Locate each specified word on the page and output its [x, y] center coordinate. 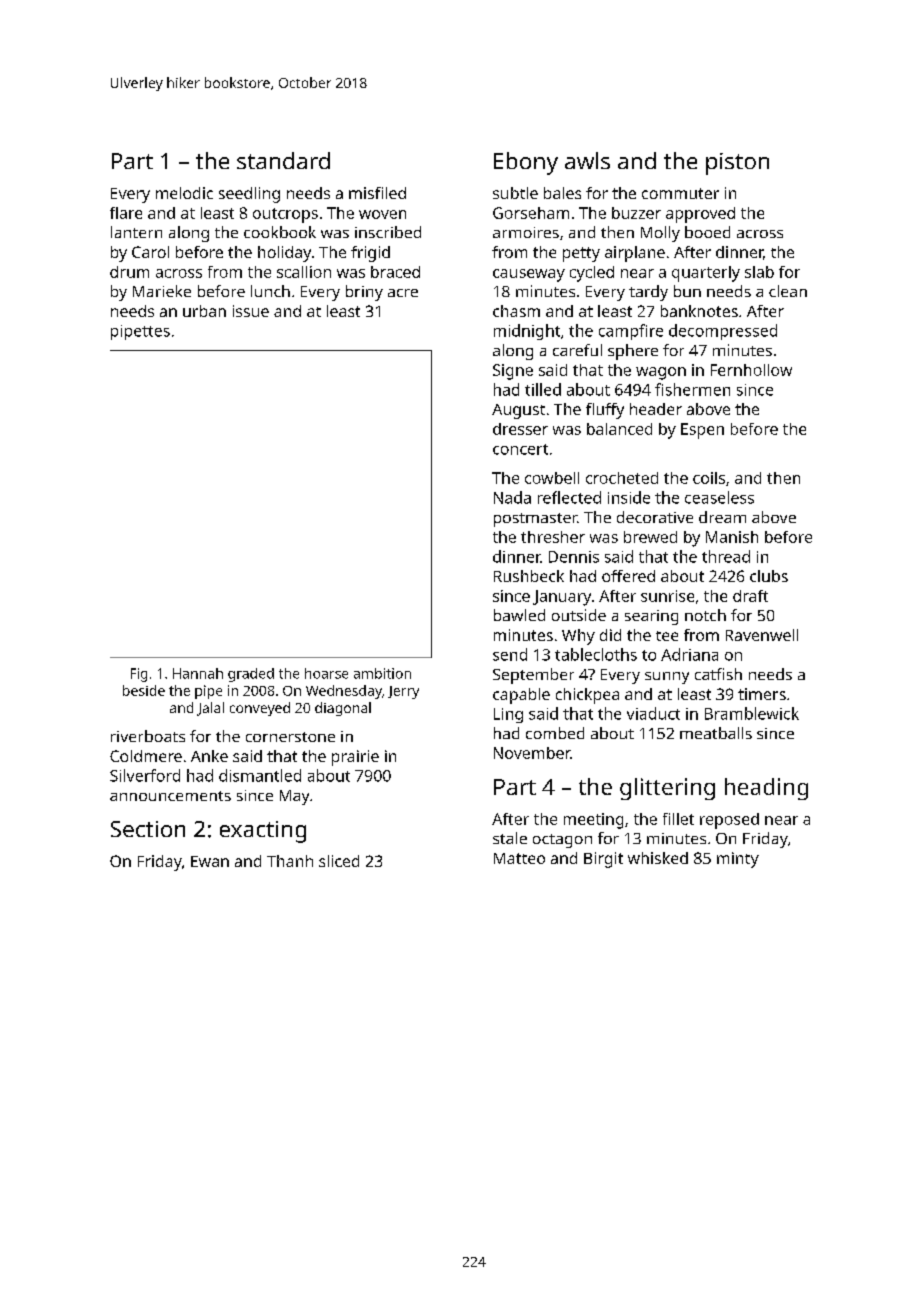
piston [737, 164]
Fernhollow [751, 370]
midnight [527, 332]
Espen [702, 431]
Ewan [210, 861]
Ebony [526, 163]
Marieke [162, 291]
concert [520, 449]
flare [126, 213]
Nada [512, 497]
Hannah [198, 673]
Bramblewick [752, 713]
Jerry [403, 692]
